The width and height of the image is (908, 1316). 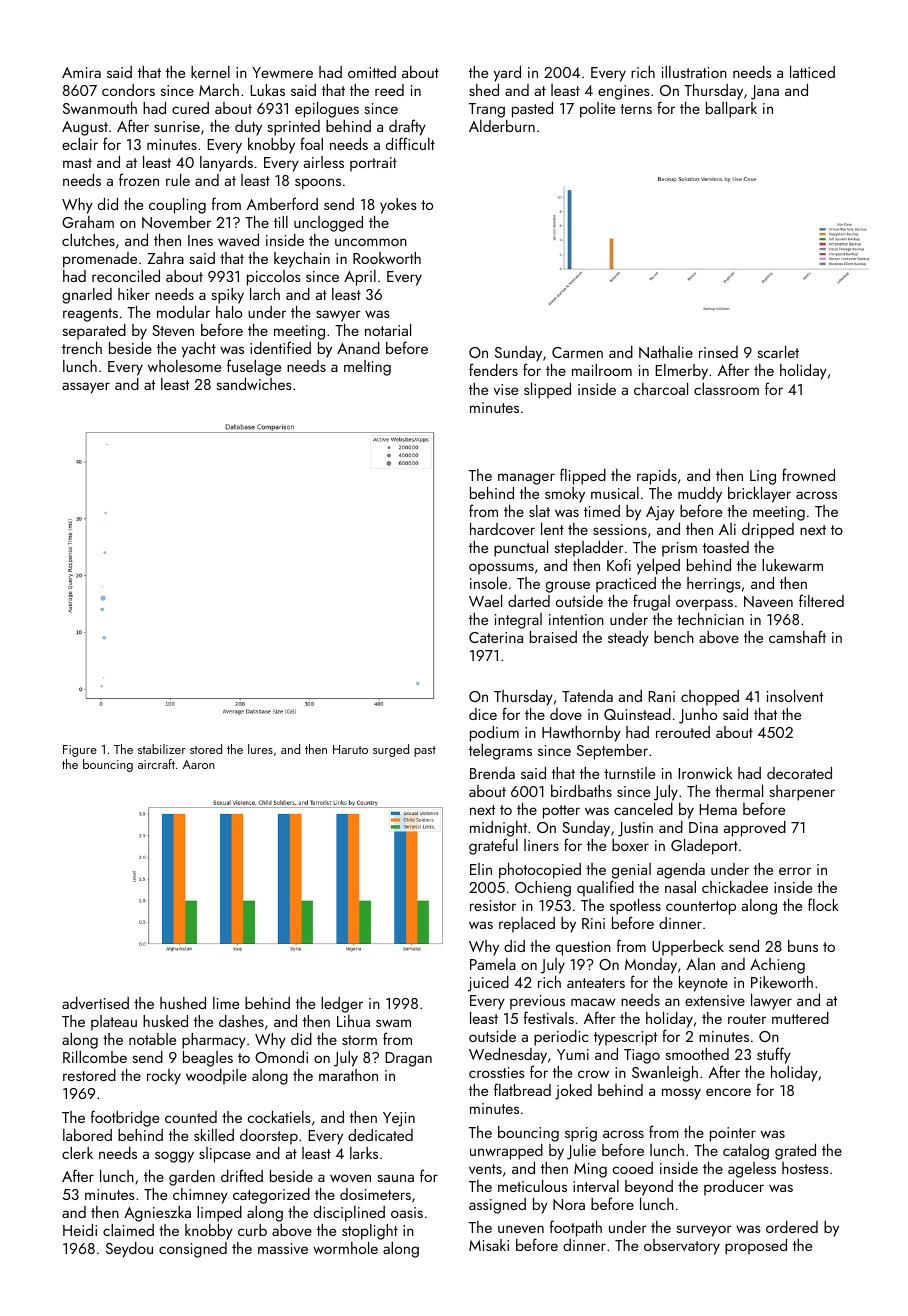 I want to click on terns, so click(x=636, y=109).
